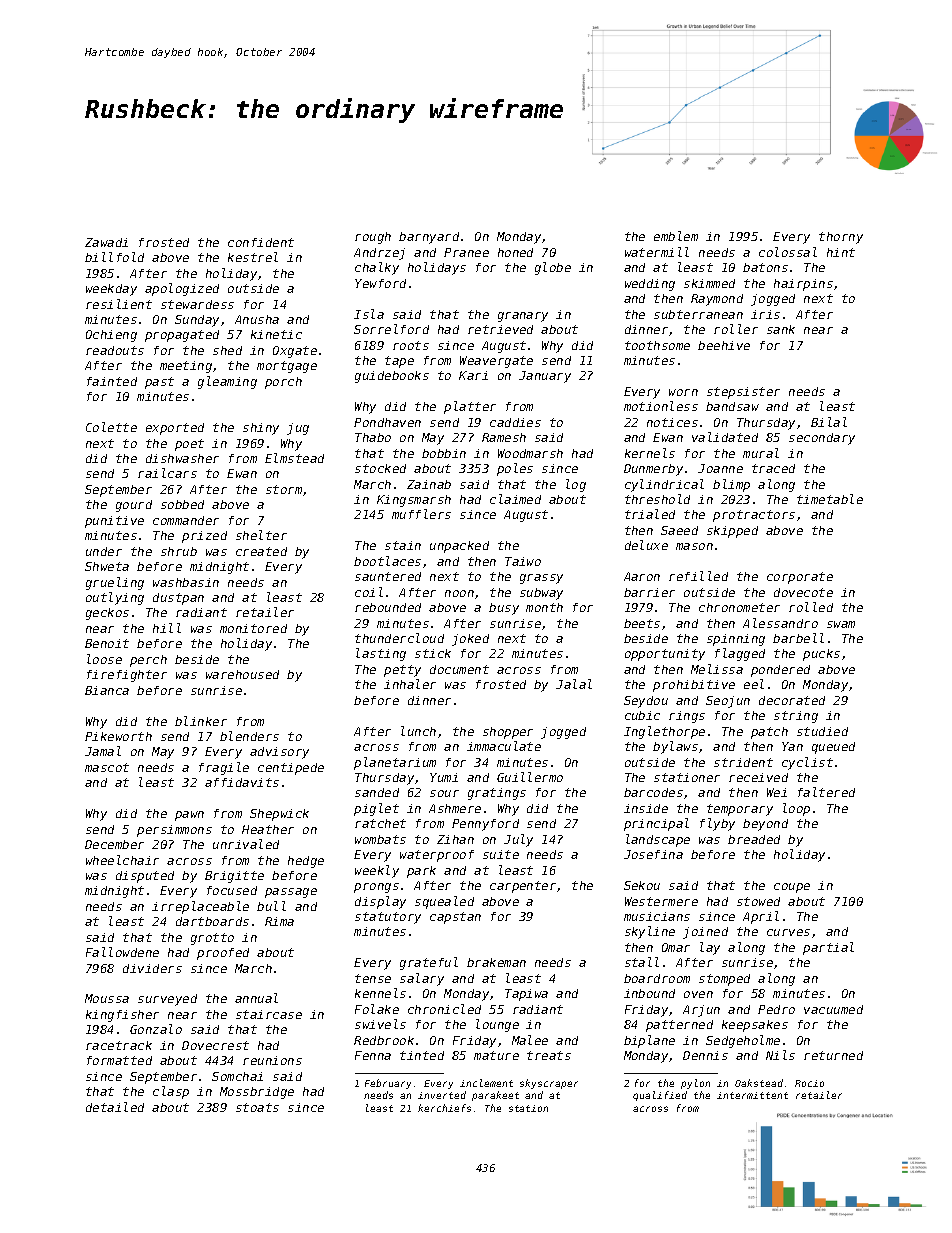 Image resolution: width=952 pixels, height=1233 pixels. Describe the element at coordinates (515, 499) in the image. I see `claimed` at that location.
